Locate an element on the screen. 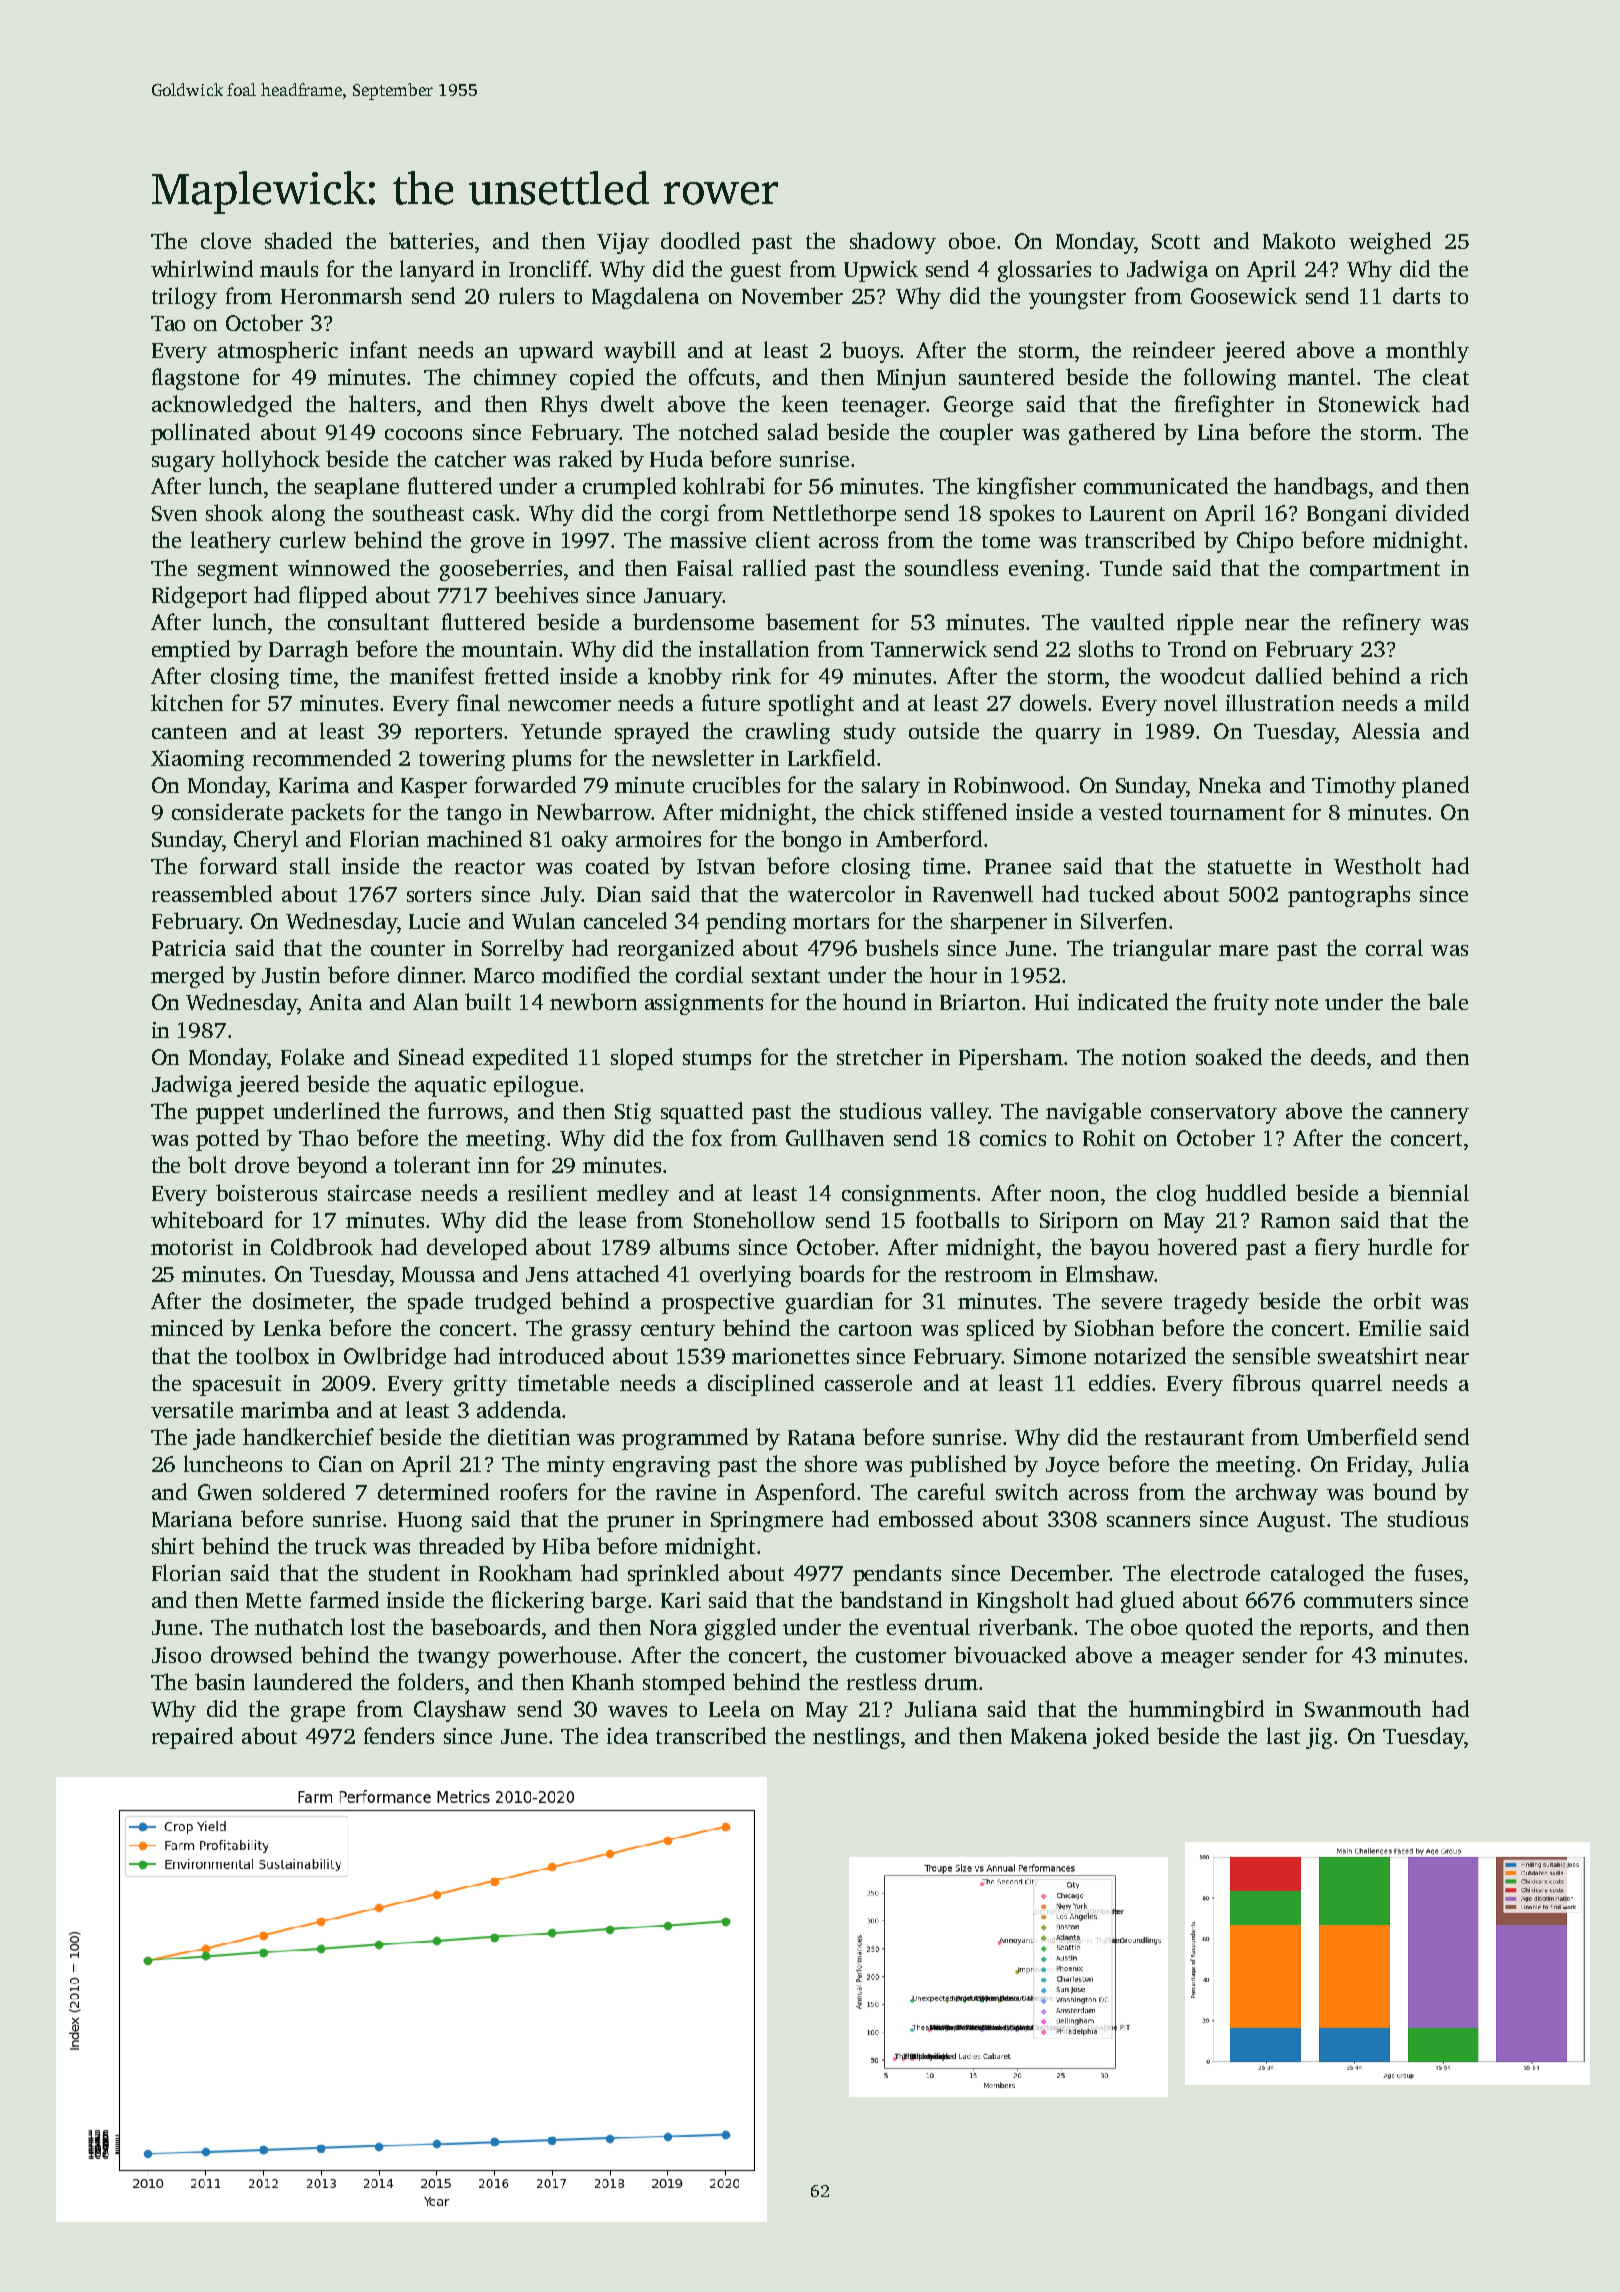 The width and height of the screenshot is (1620, 2292). stretcher is located at coordinates (880, 1056).
